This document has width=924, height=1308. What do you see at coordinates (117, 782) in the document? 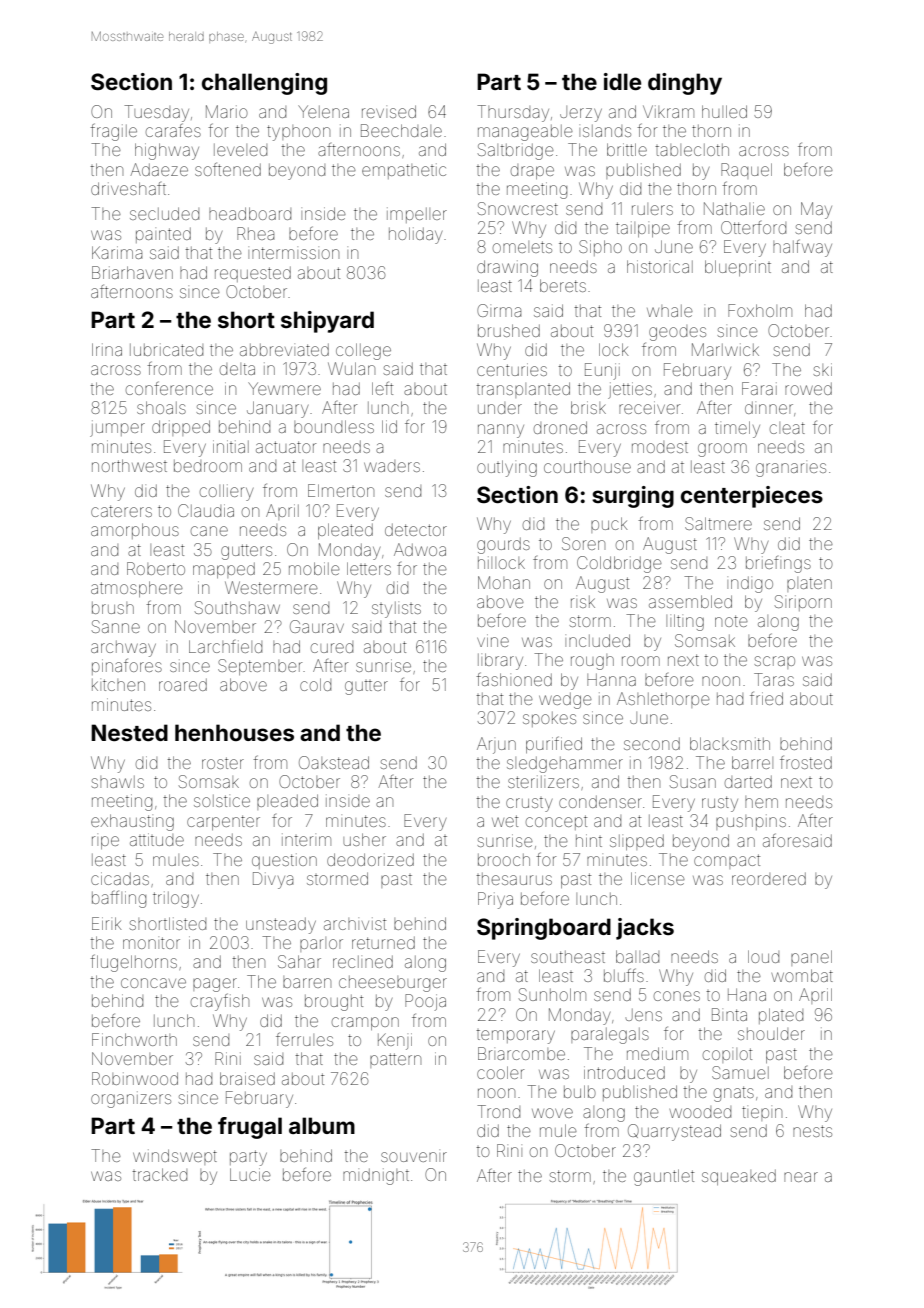
I see `shawls` at bounding box center [117, 782].
